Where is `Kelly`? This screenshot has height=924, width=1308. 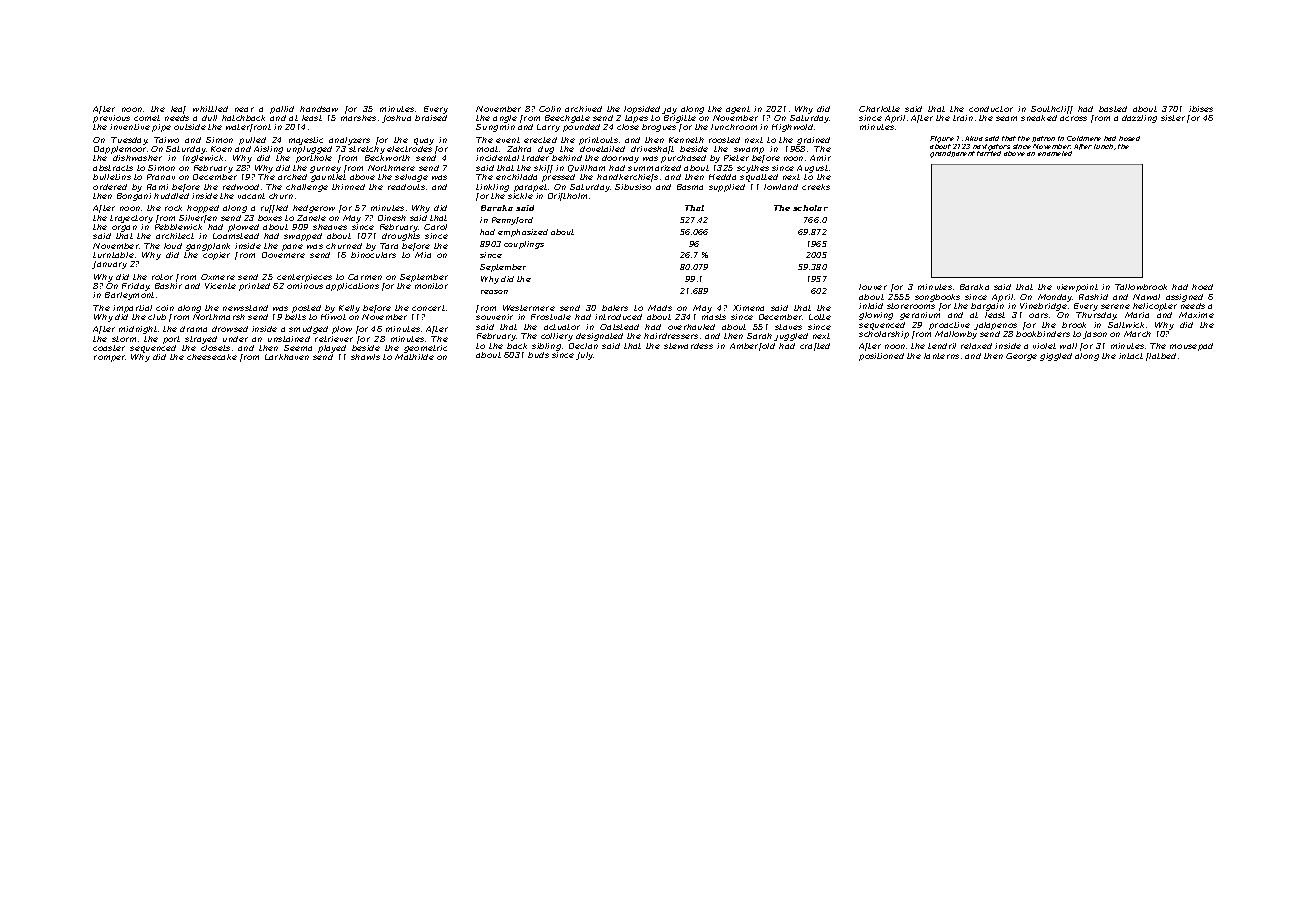 Kelly is located at coordinates (349, 309).
